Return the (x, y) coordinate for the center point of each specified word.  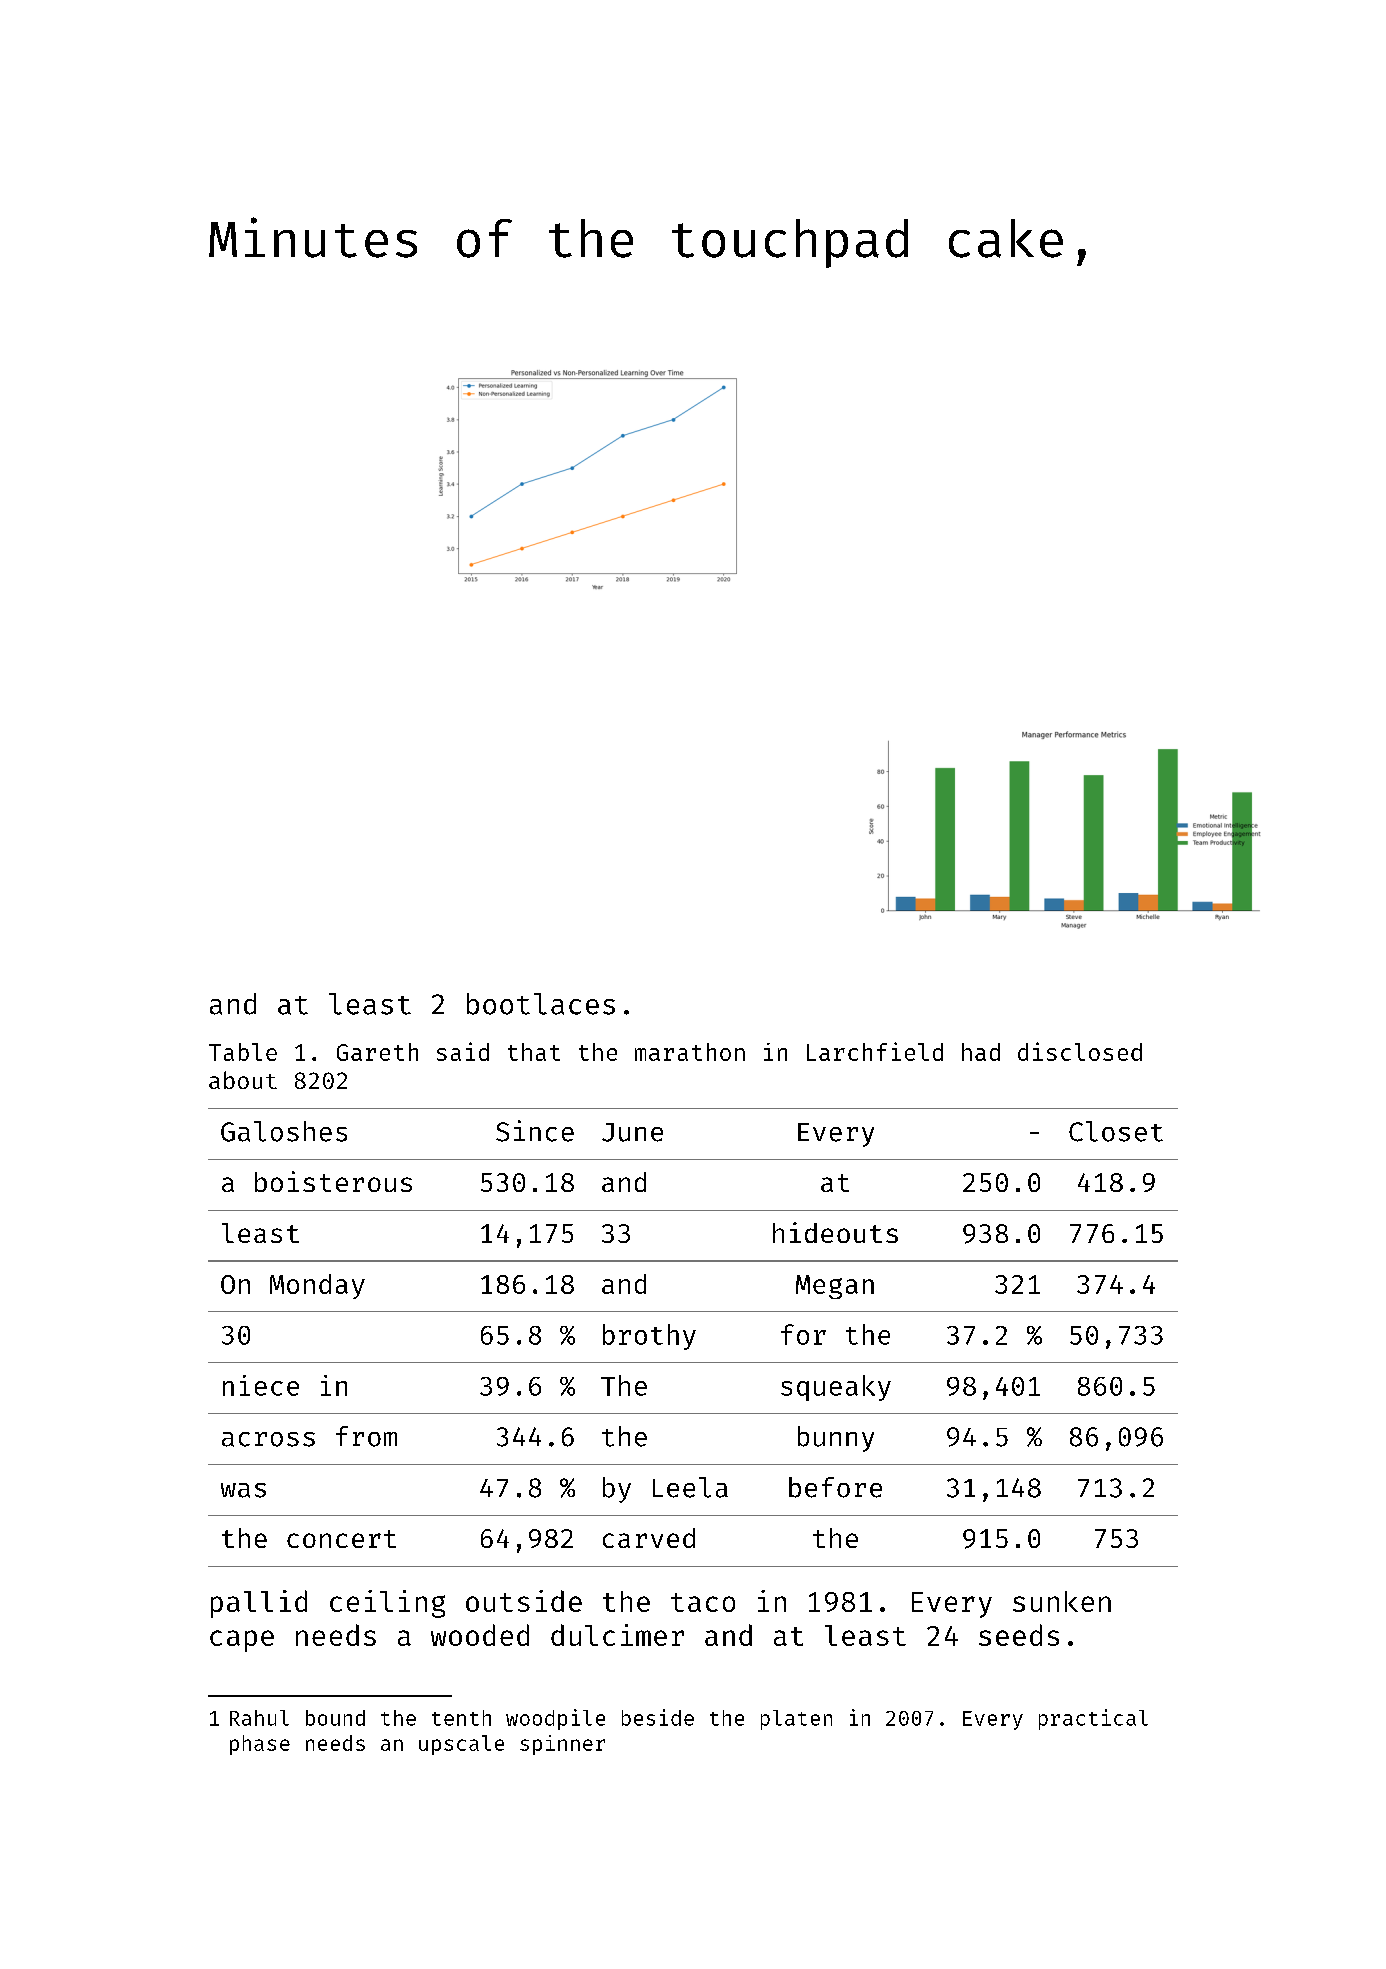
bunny (836, 1439)
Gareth (377, 1052)
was (243, 1490)
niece (261, 1385)
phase (260, 1745)
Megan (835, 1287)
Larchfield (875, 1051)
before (835, 1487)
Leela (690, 1487)
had (981, 1052)
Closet (1116, 1131)
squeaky (836, 1388)
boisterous (333, 1181)
